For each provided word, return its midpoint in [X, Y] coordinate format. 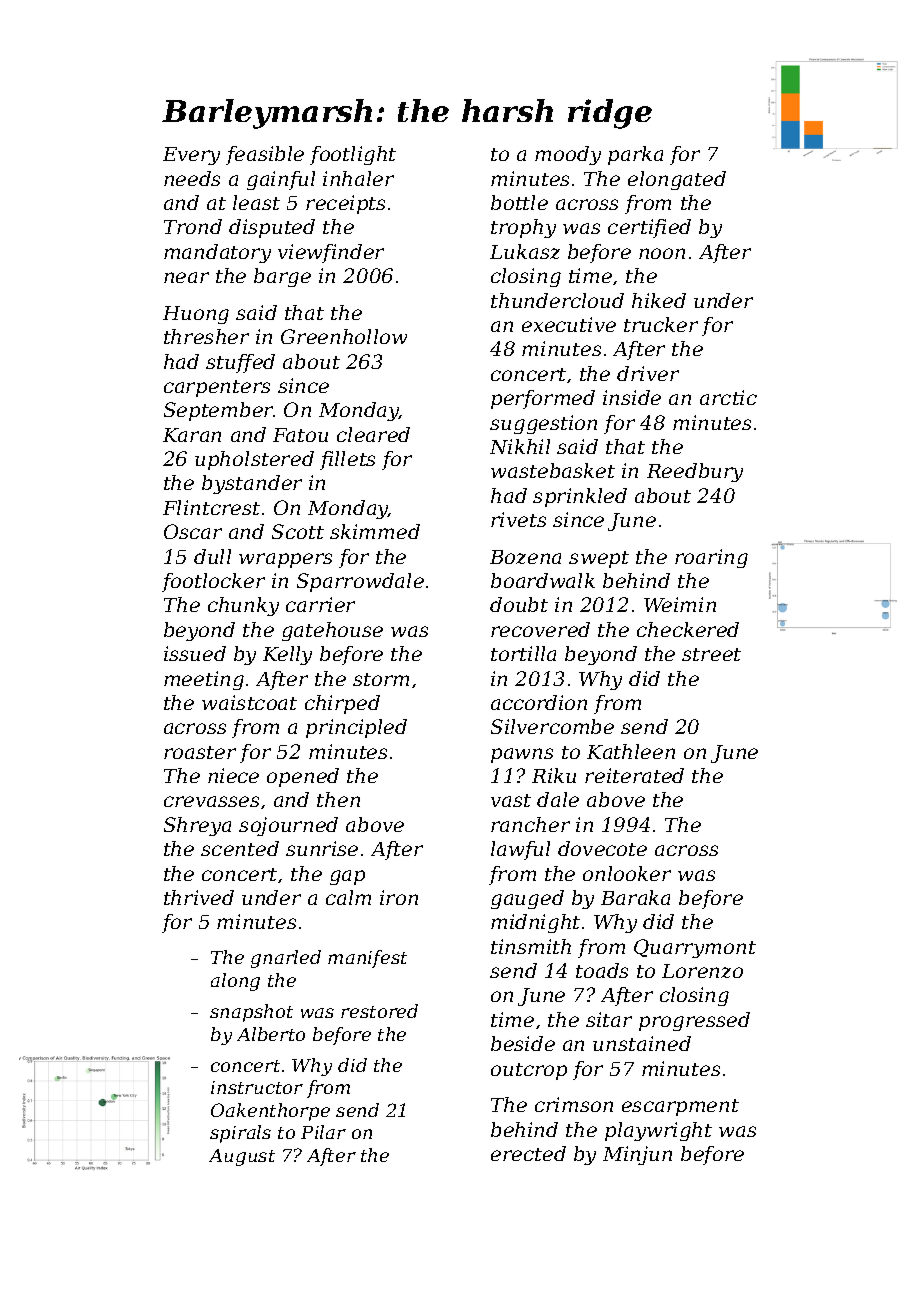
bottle [519, 202]
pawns [522, 755]
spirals [240, 1134]
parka [635, 155]
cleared [373, 434]
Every [191, 156]
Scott [298, 531]
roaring [711, 558]
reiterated [634, 775]
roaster [200, 752]
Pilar [323, 1132]
